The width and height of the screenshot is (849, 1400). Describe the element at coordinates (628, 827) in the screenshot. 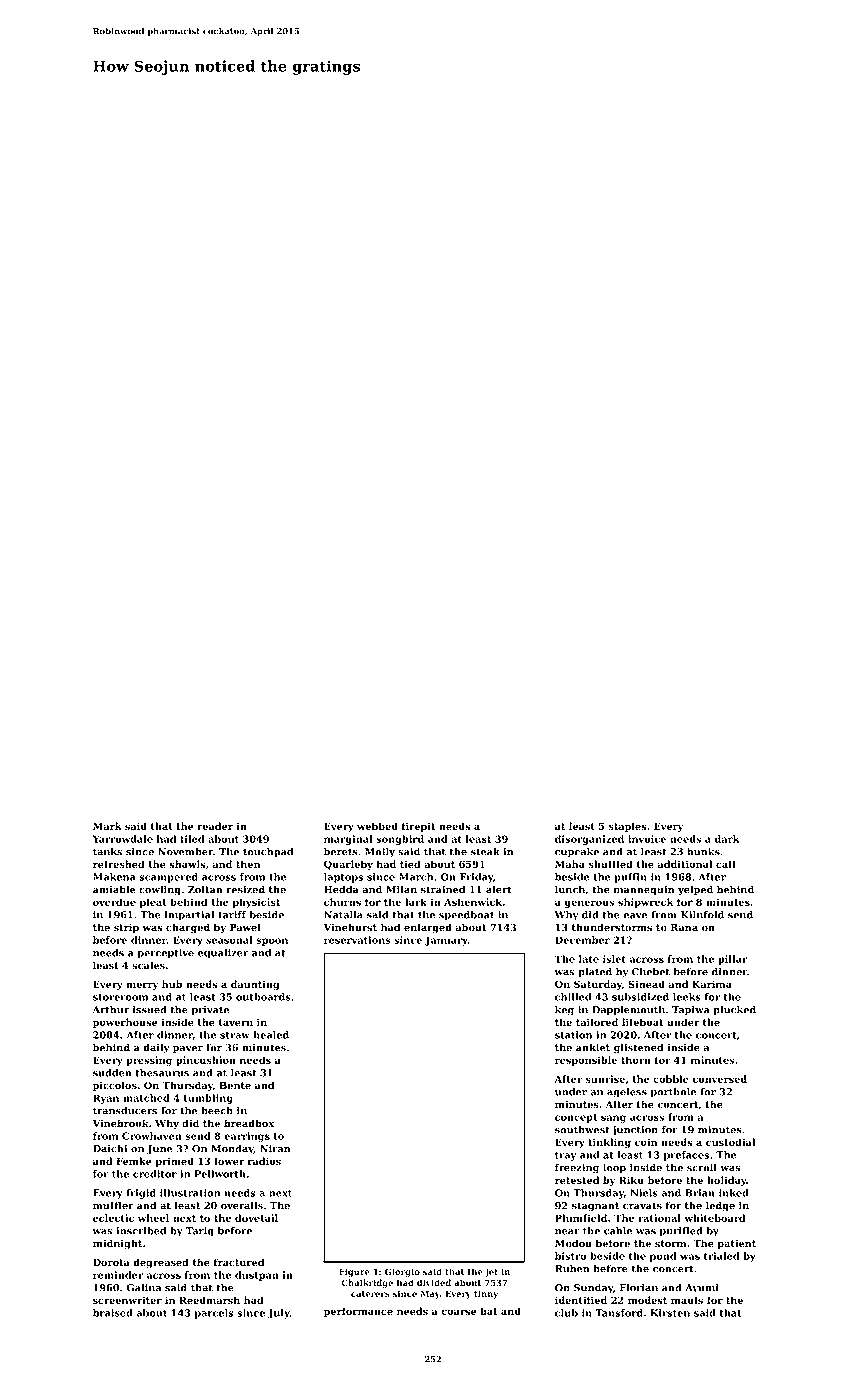

I see `staples` at that location.
